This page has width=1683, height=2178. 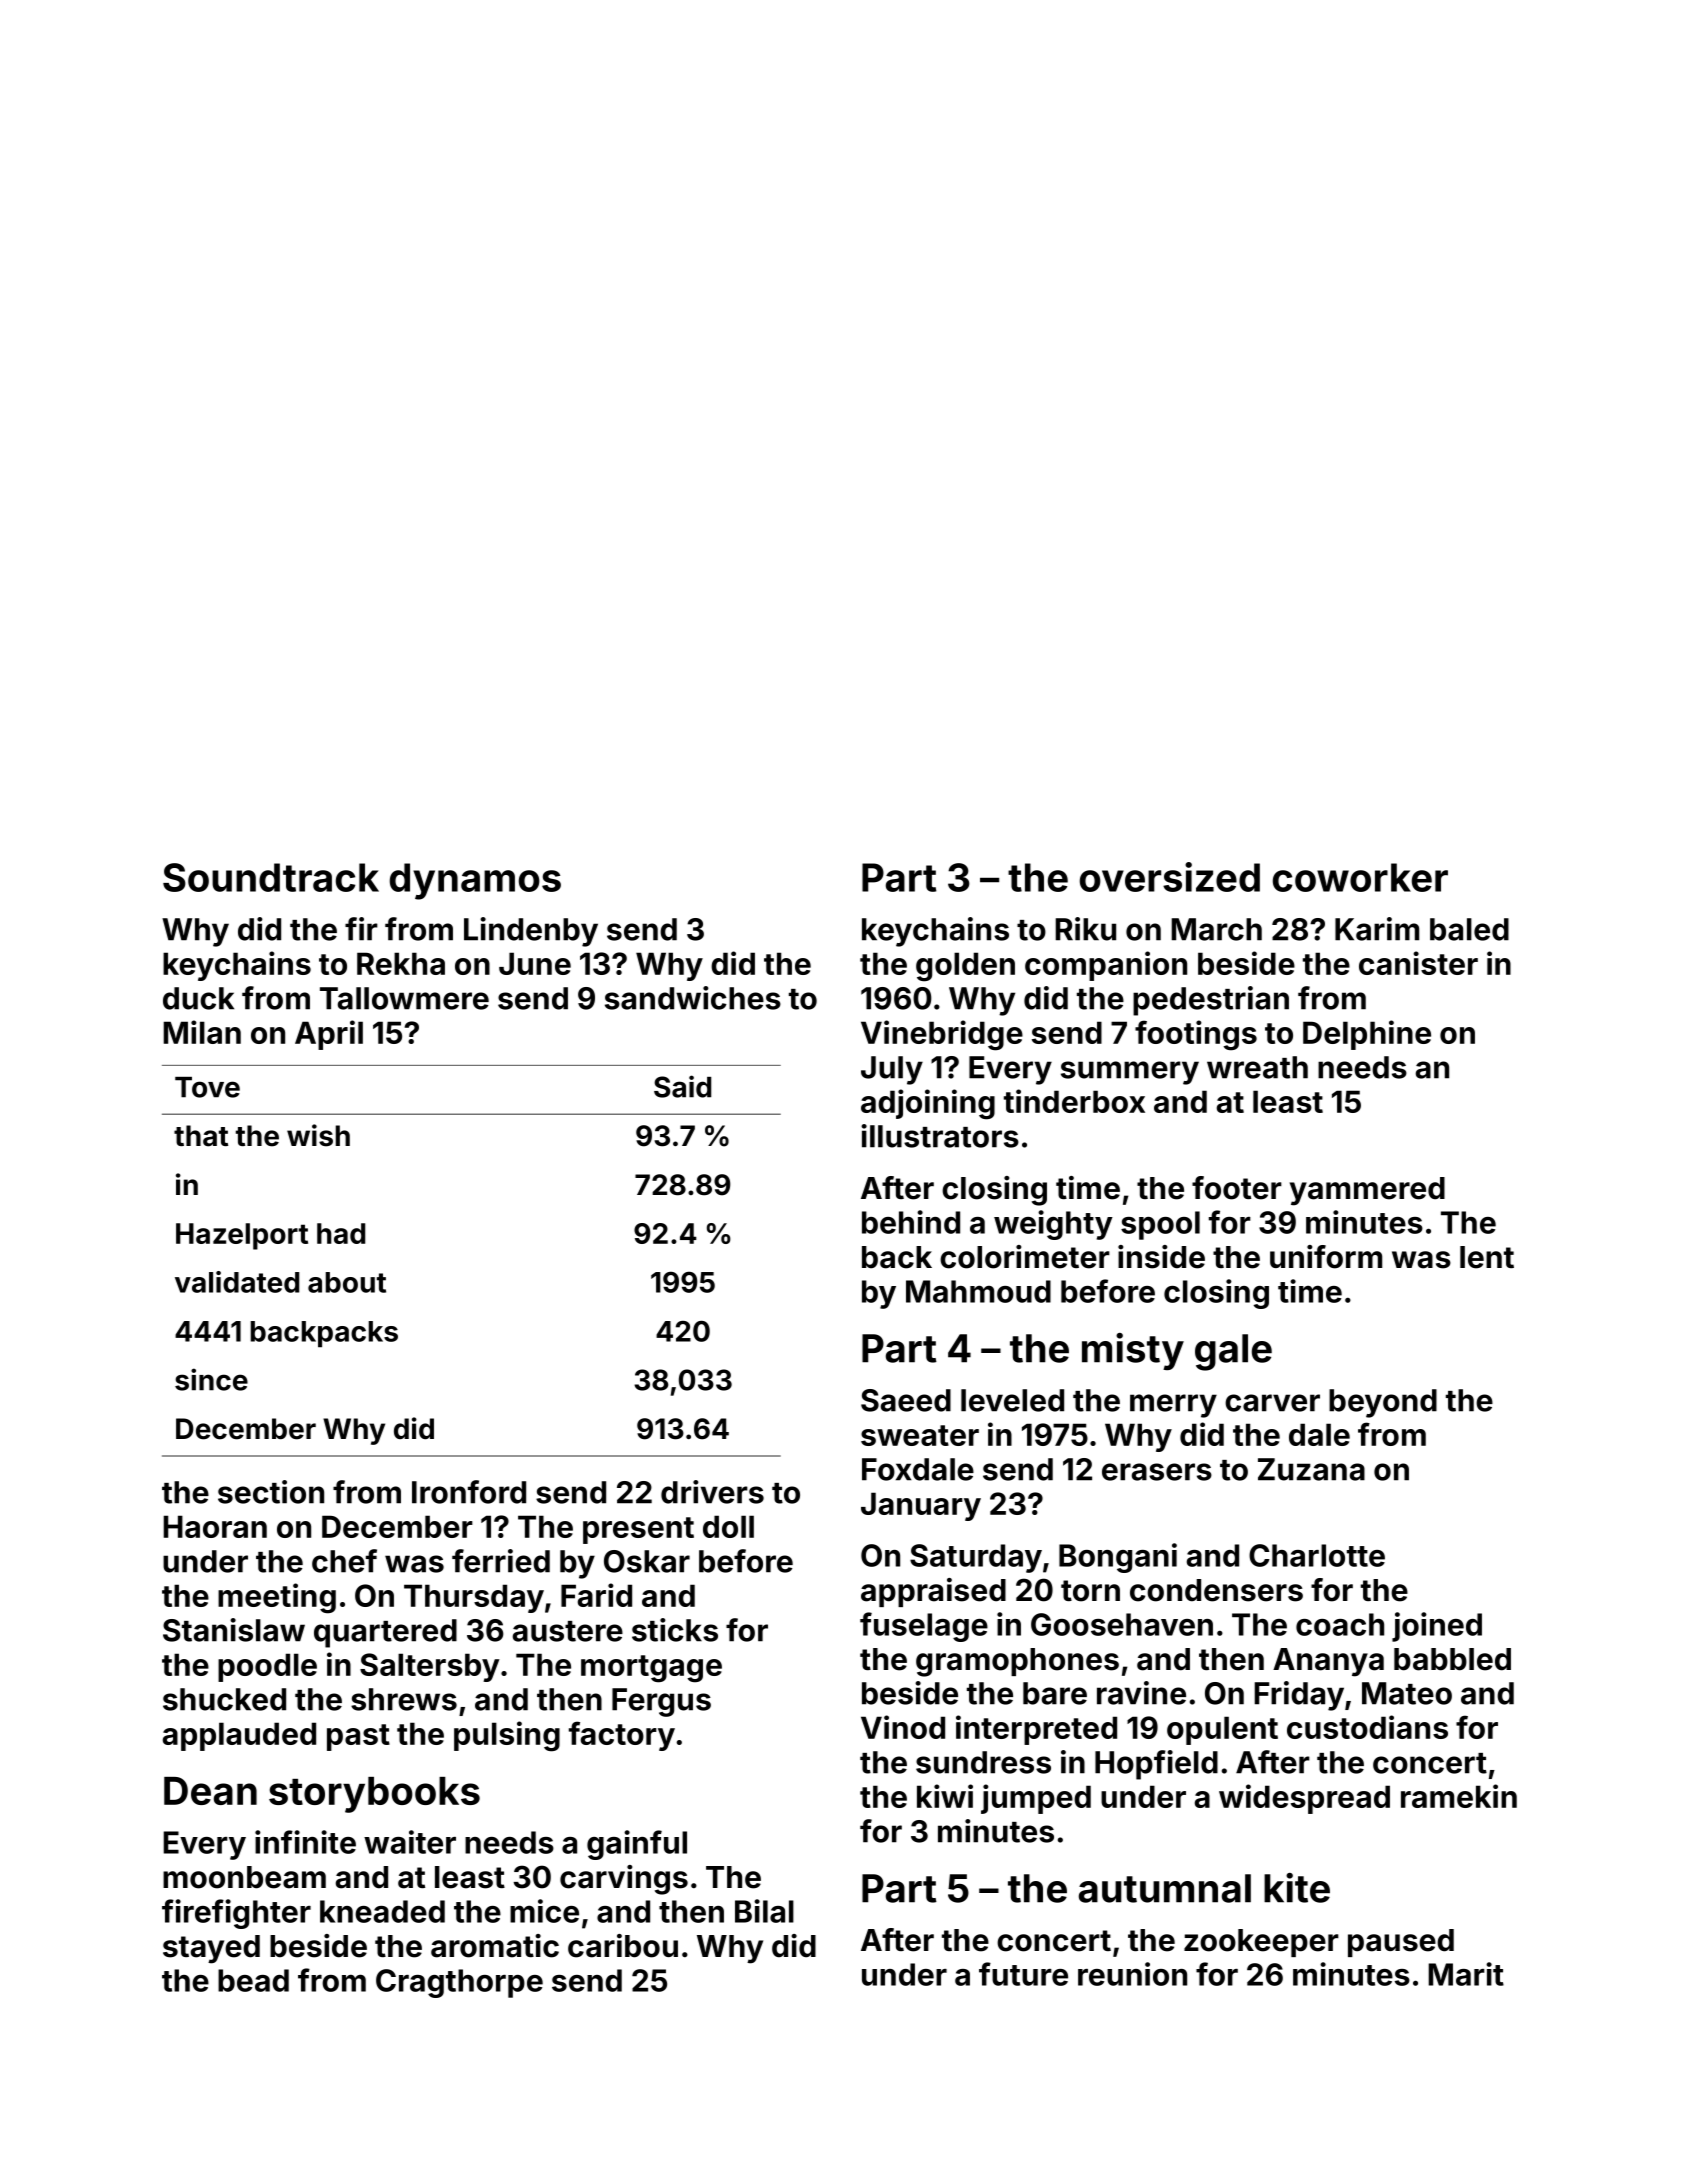 I want to click on behind, so click(x=911, y=1222).
